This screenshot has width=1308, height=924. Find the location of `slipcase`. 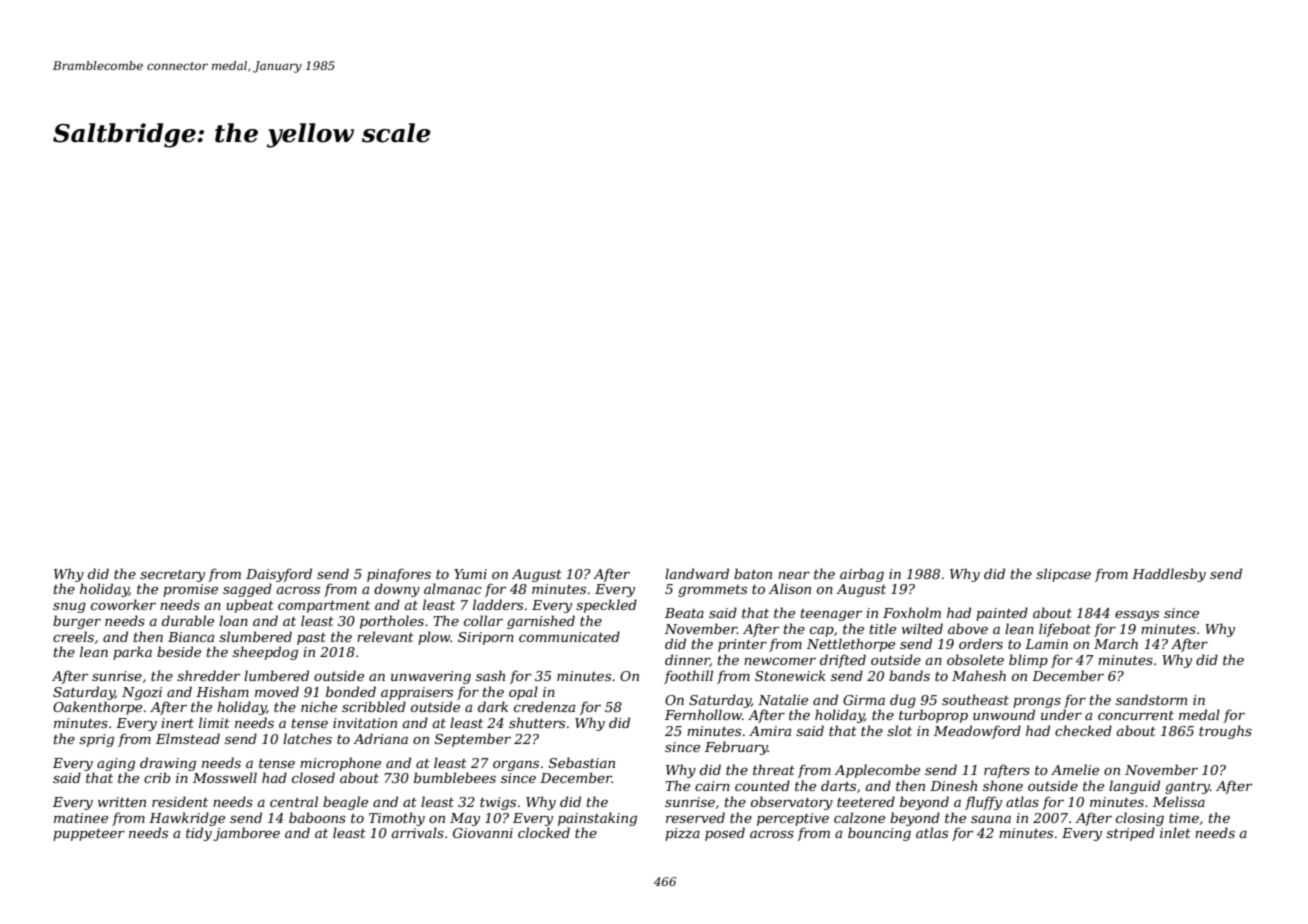

slipcase is located at coordinates (1063, 575).
